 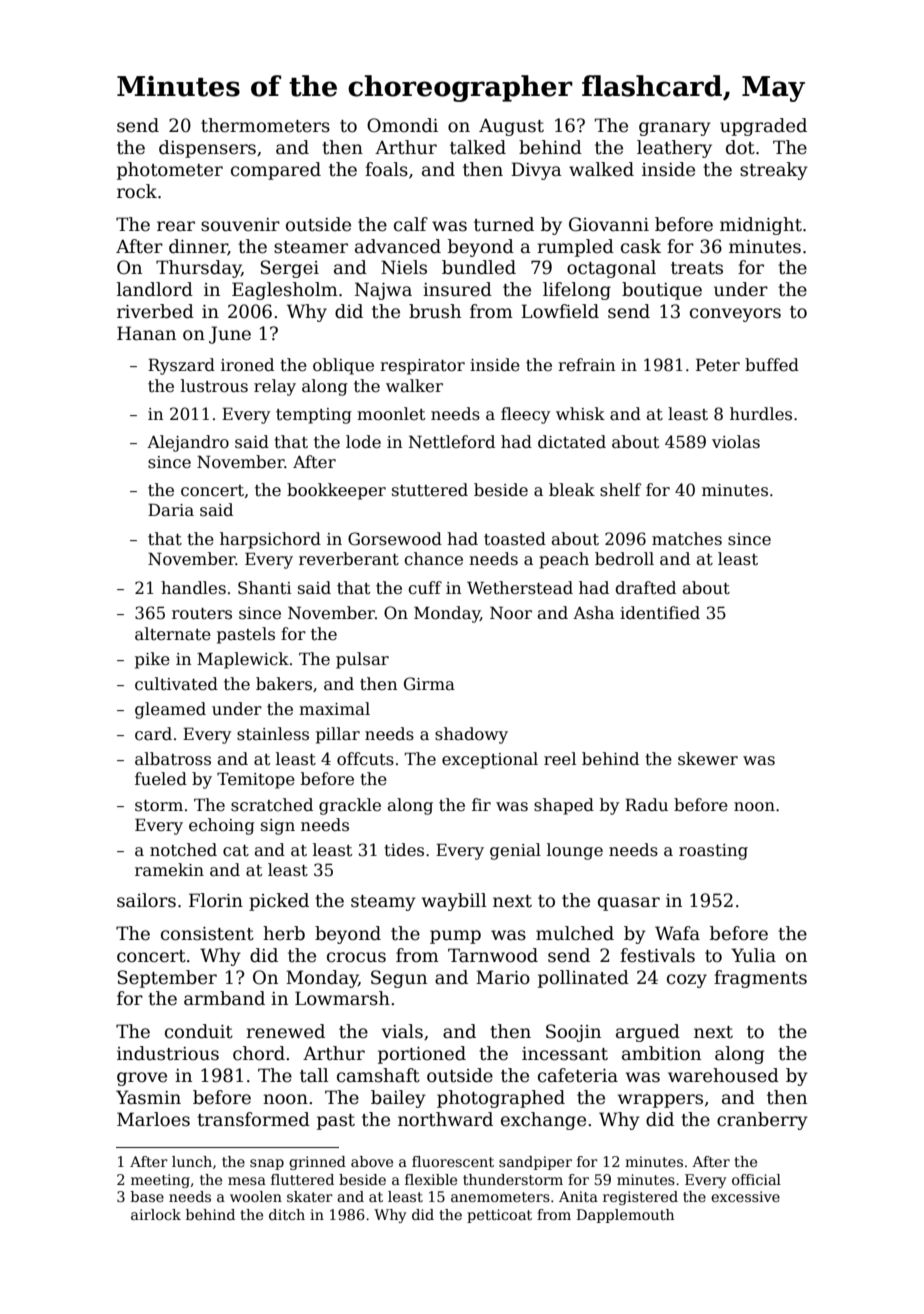 I want to click on upgraded, so click(x=763, y=127).
